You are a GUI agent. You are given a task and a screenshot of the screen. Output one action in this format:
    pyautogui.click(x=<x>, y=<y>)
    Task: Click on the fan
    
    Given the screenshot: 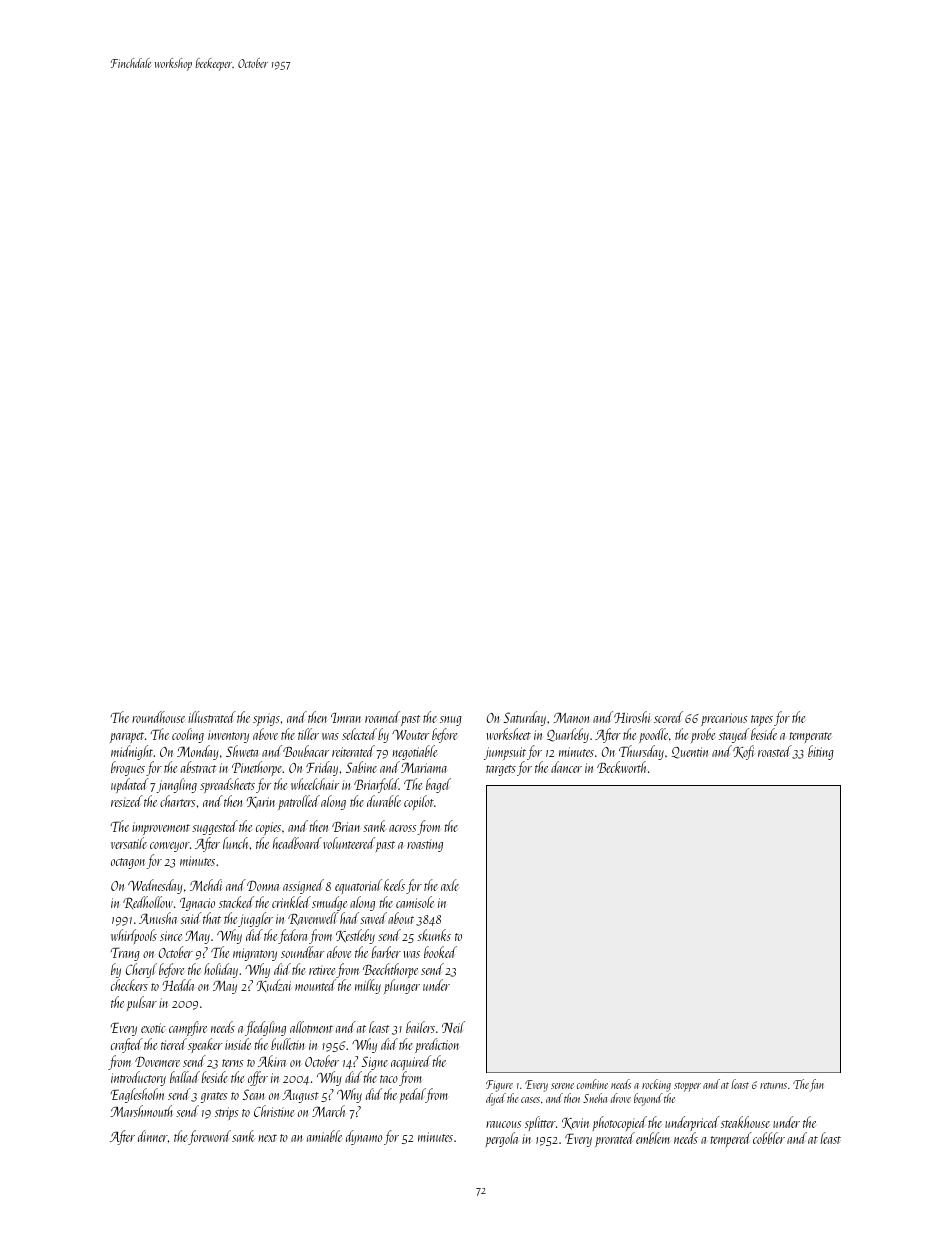 What is the action you would take?
    pyautogui.click(x=817, y=1085)
